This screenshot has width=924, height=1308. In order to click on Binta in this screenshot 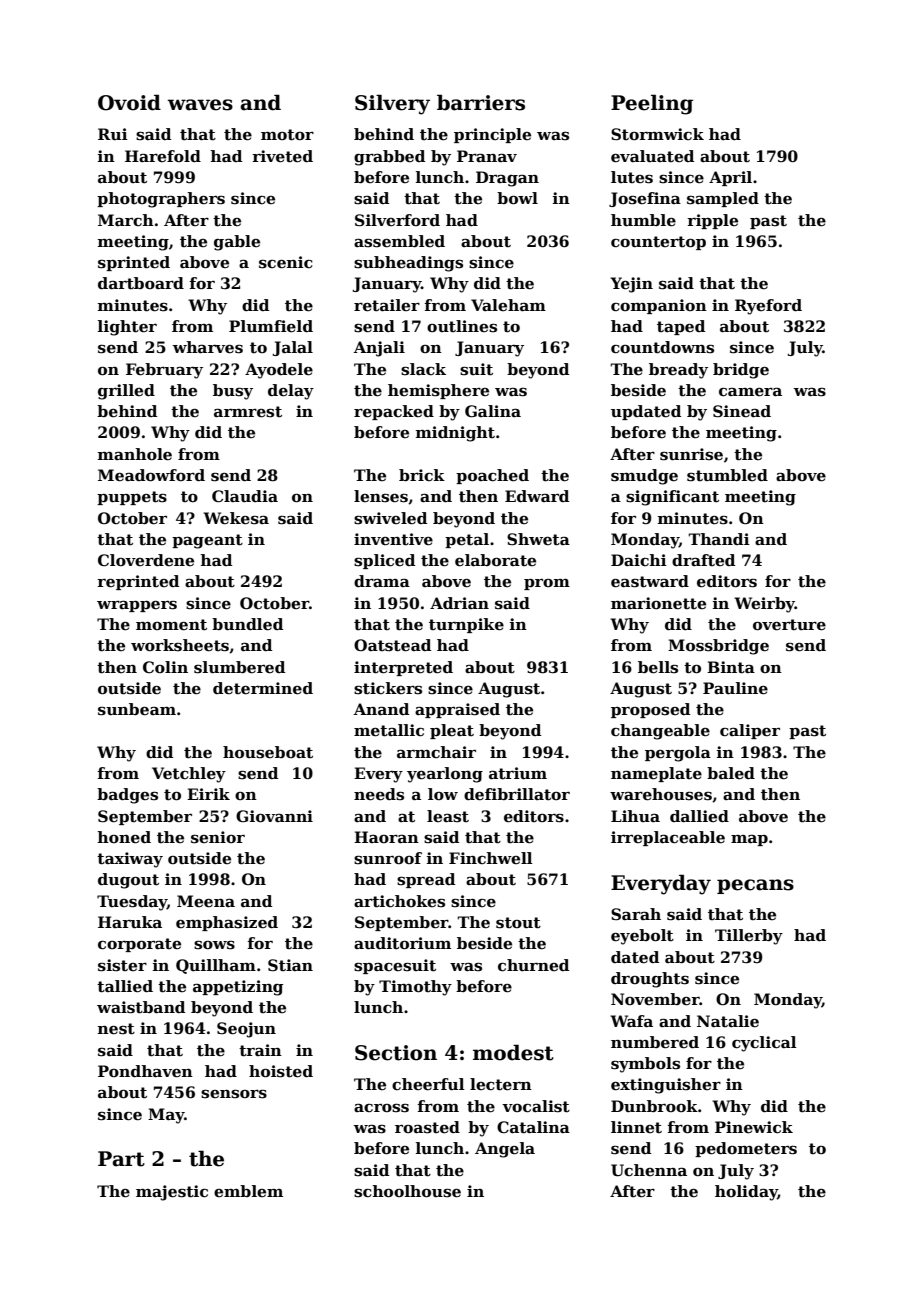, I will do `click(731, 667)`.
